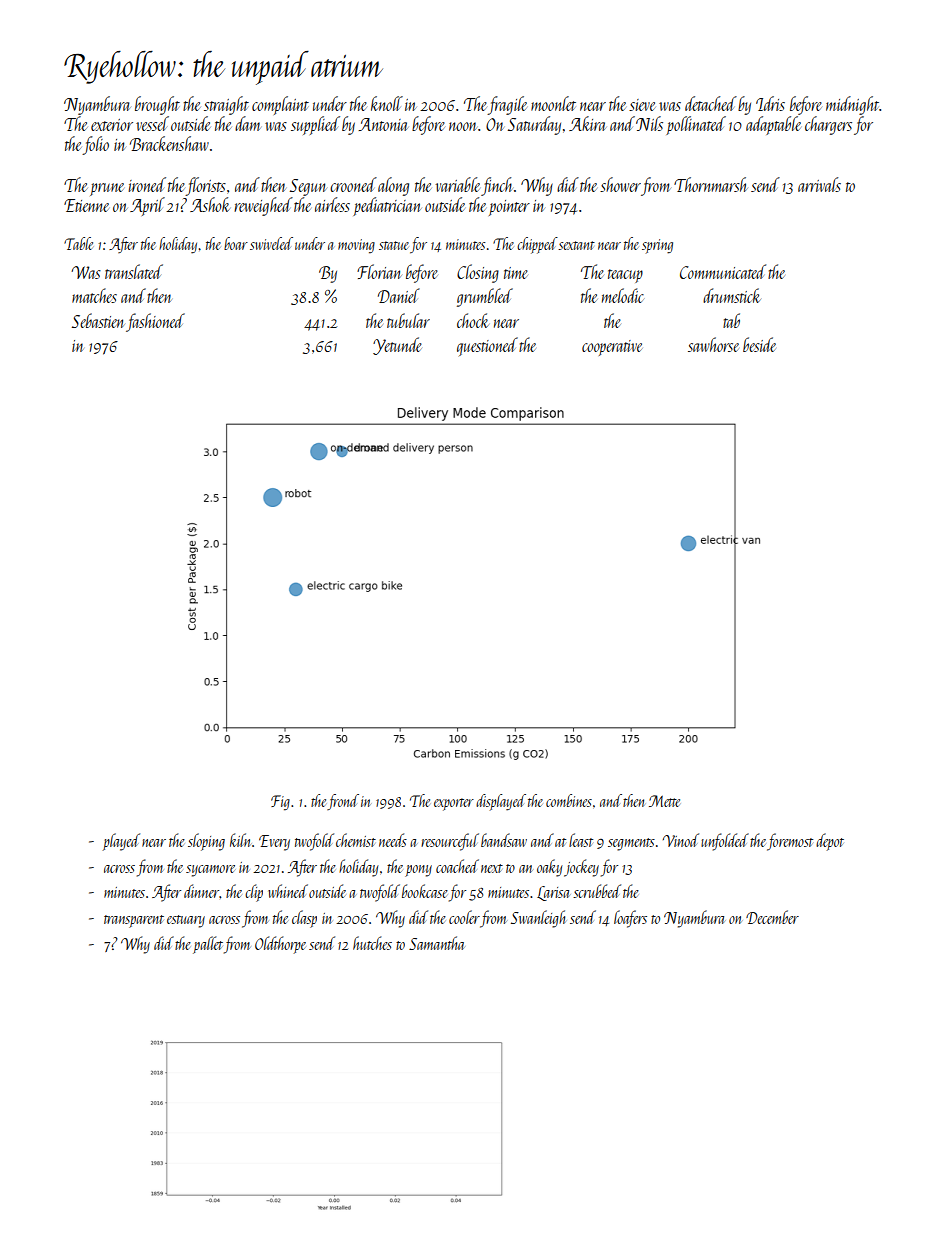 The width and height of the screenshot is (952, 1233). I want to click on arrivals, so click(819, 184).
